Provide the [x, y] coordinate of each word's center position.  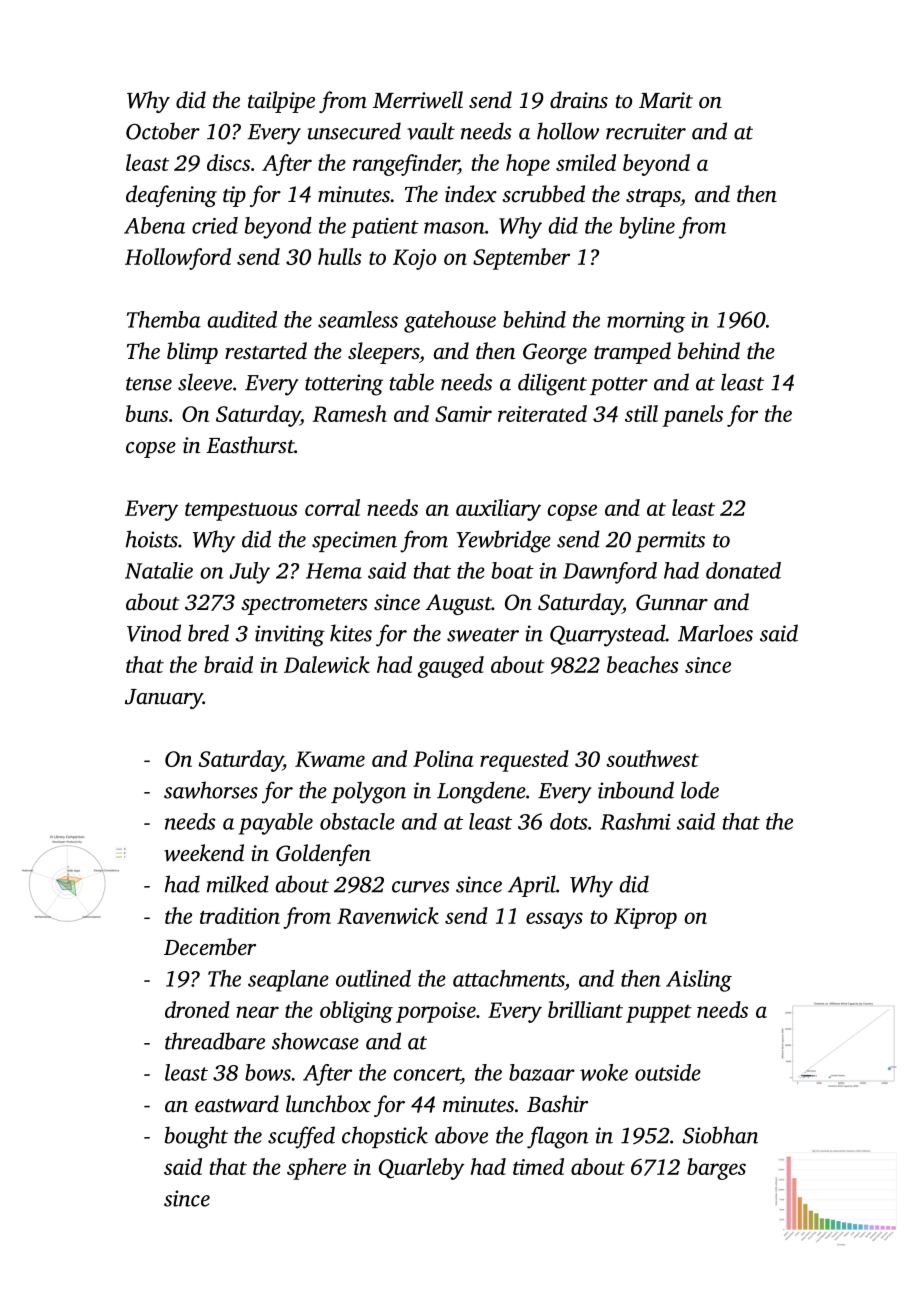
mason [454, 228]
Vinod [154, 633]
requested [524, 761]
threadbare [215, 1041]
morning [646, 322]
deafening [171, 196]
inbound [636, 790]
